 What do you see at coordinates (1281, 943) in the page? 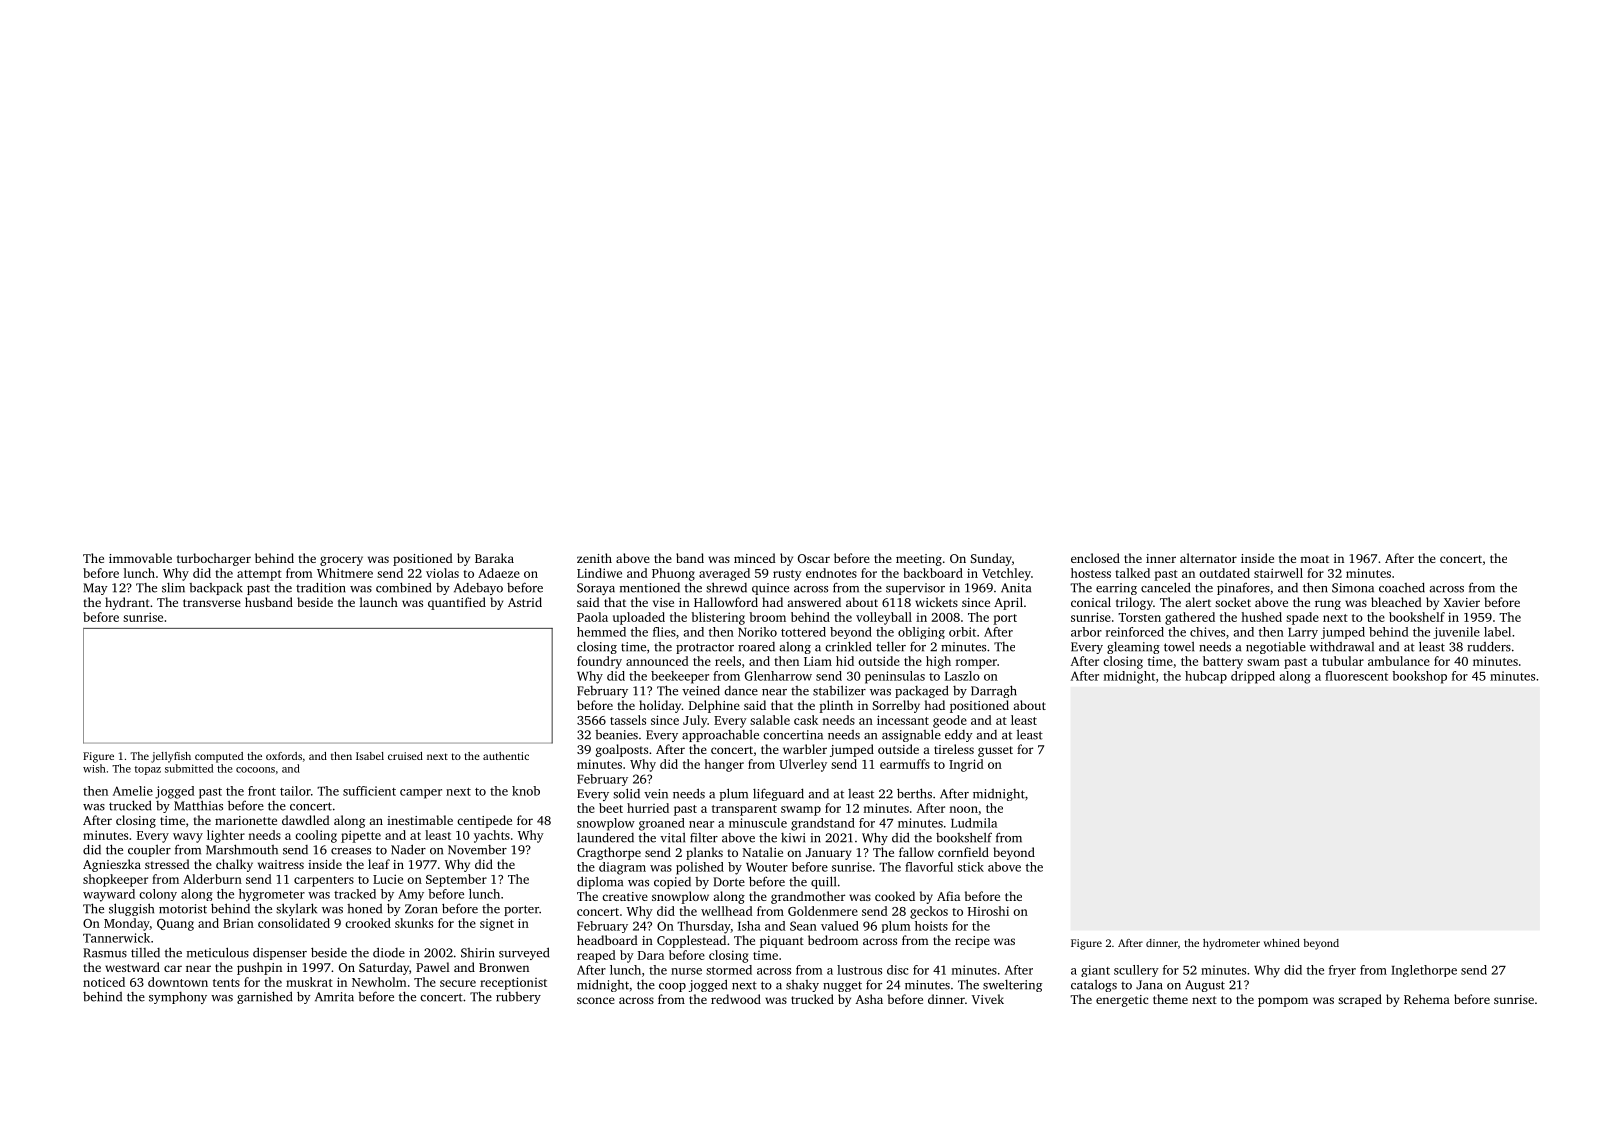
I see `whined` at bounding box center [1281, 943].
